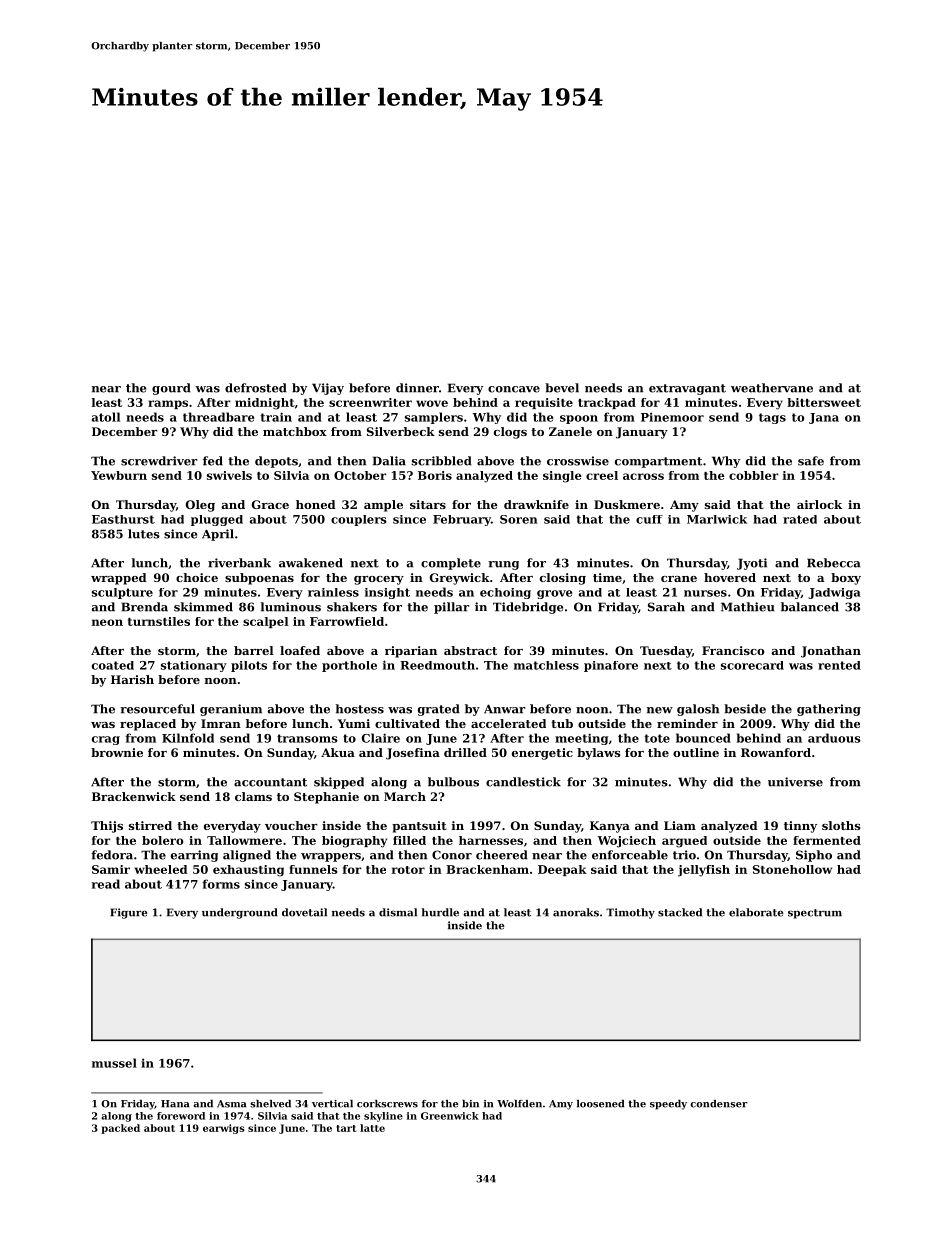  I want to click on March, so click(405, 796).
